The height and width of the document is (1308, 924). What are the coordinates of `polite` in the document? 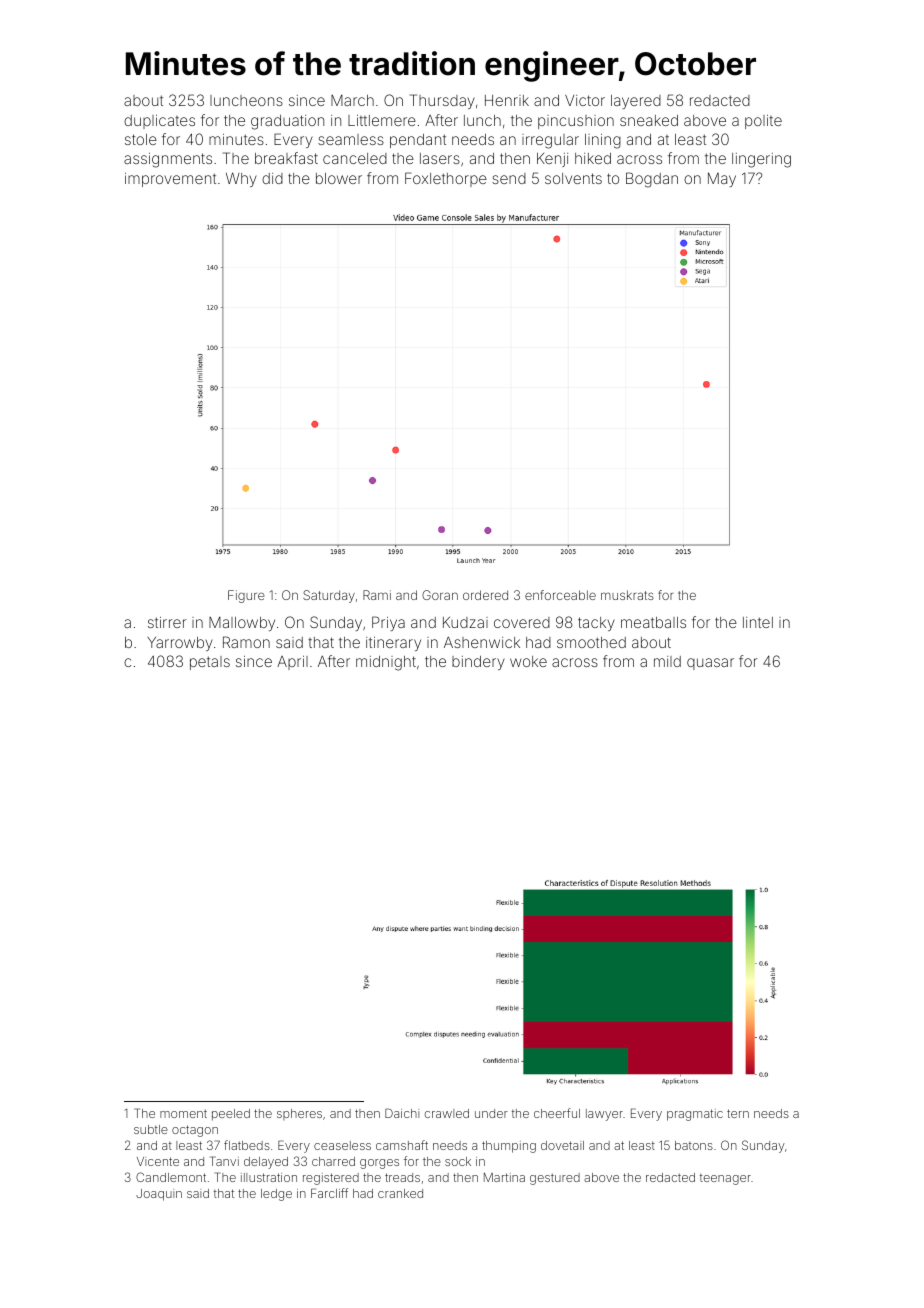 It's located at (763, 122).
